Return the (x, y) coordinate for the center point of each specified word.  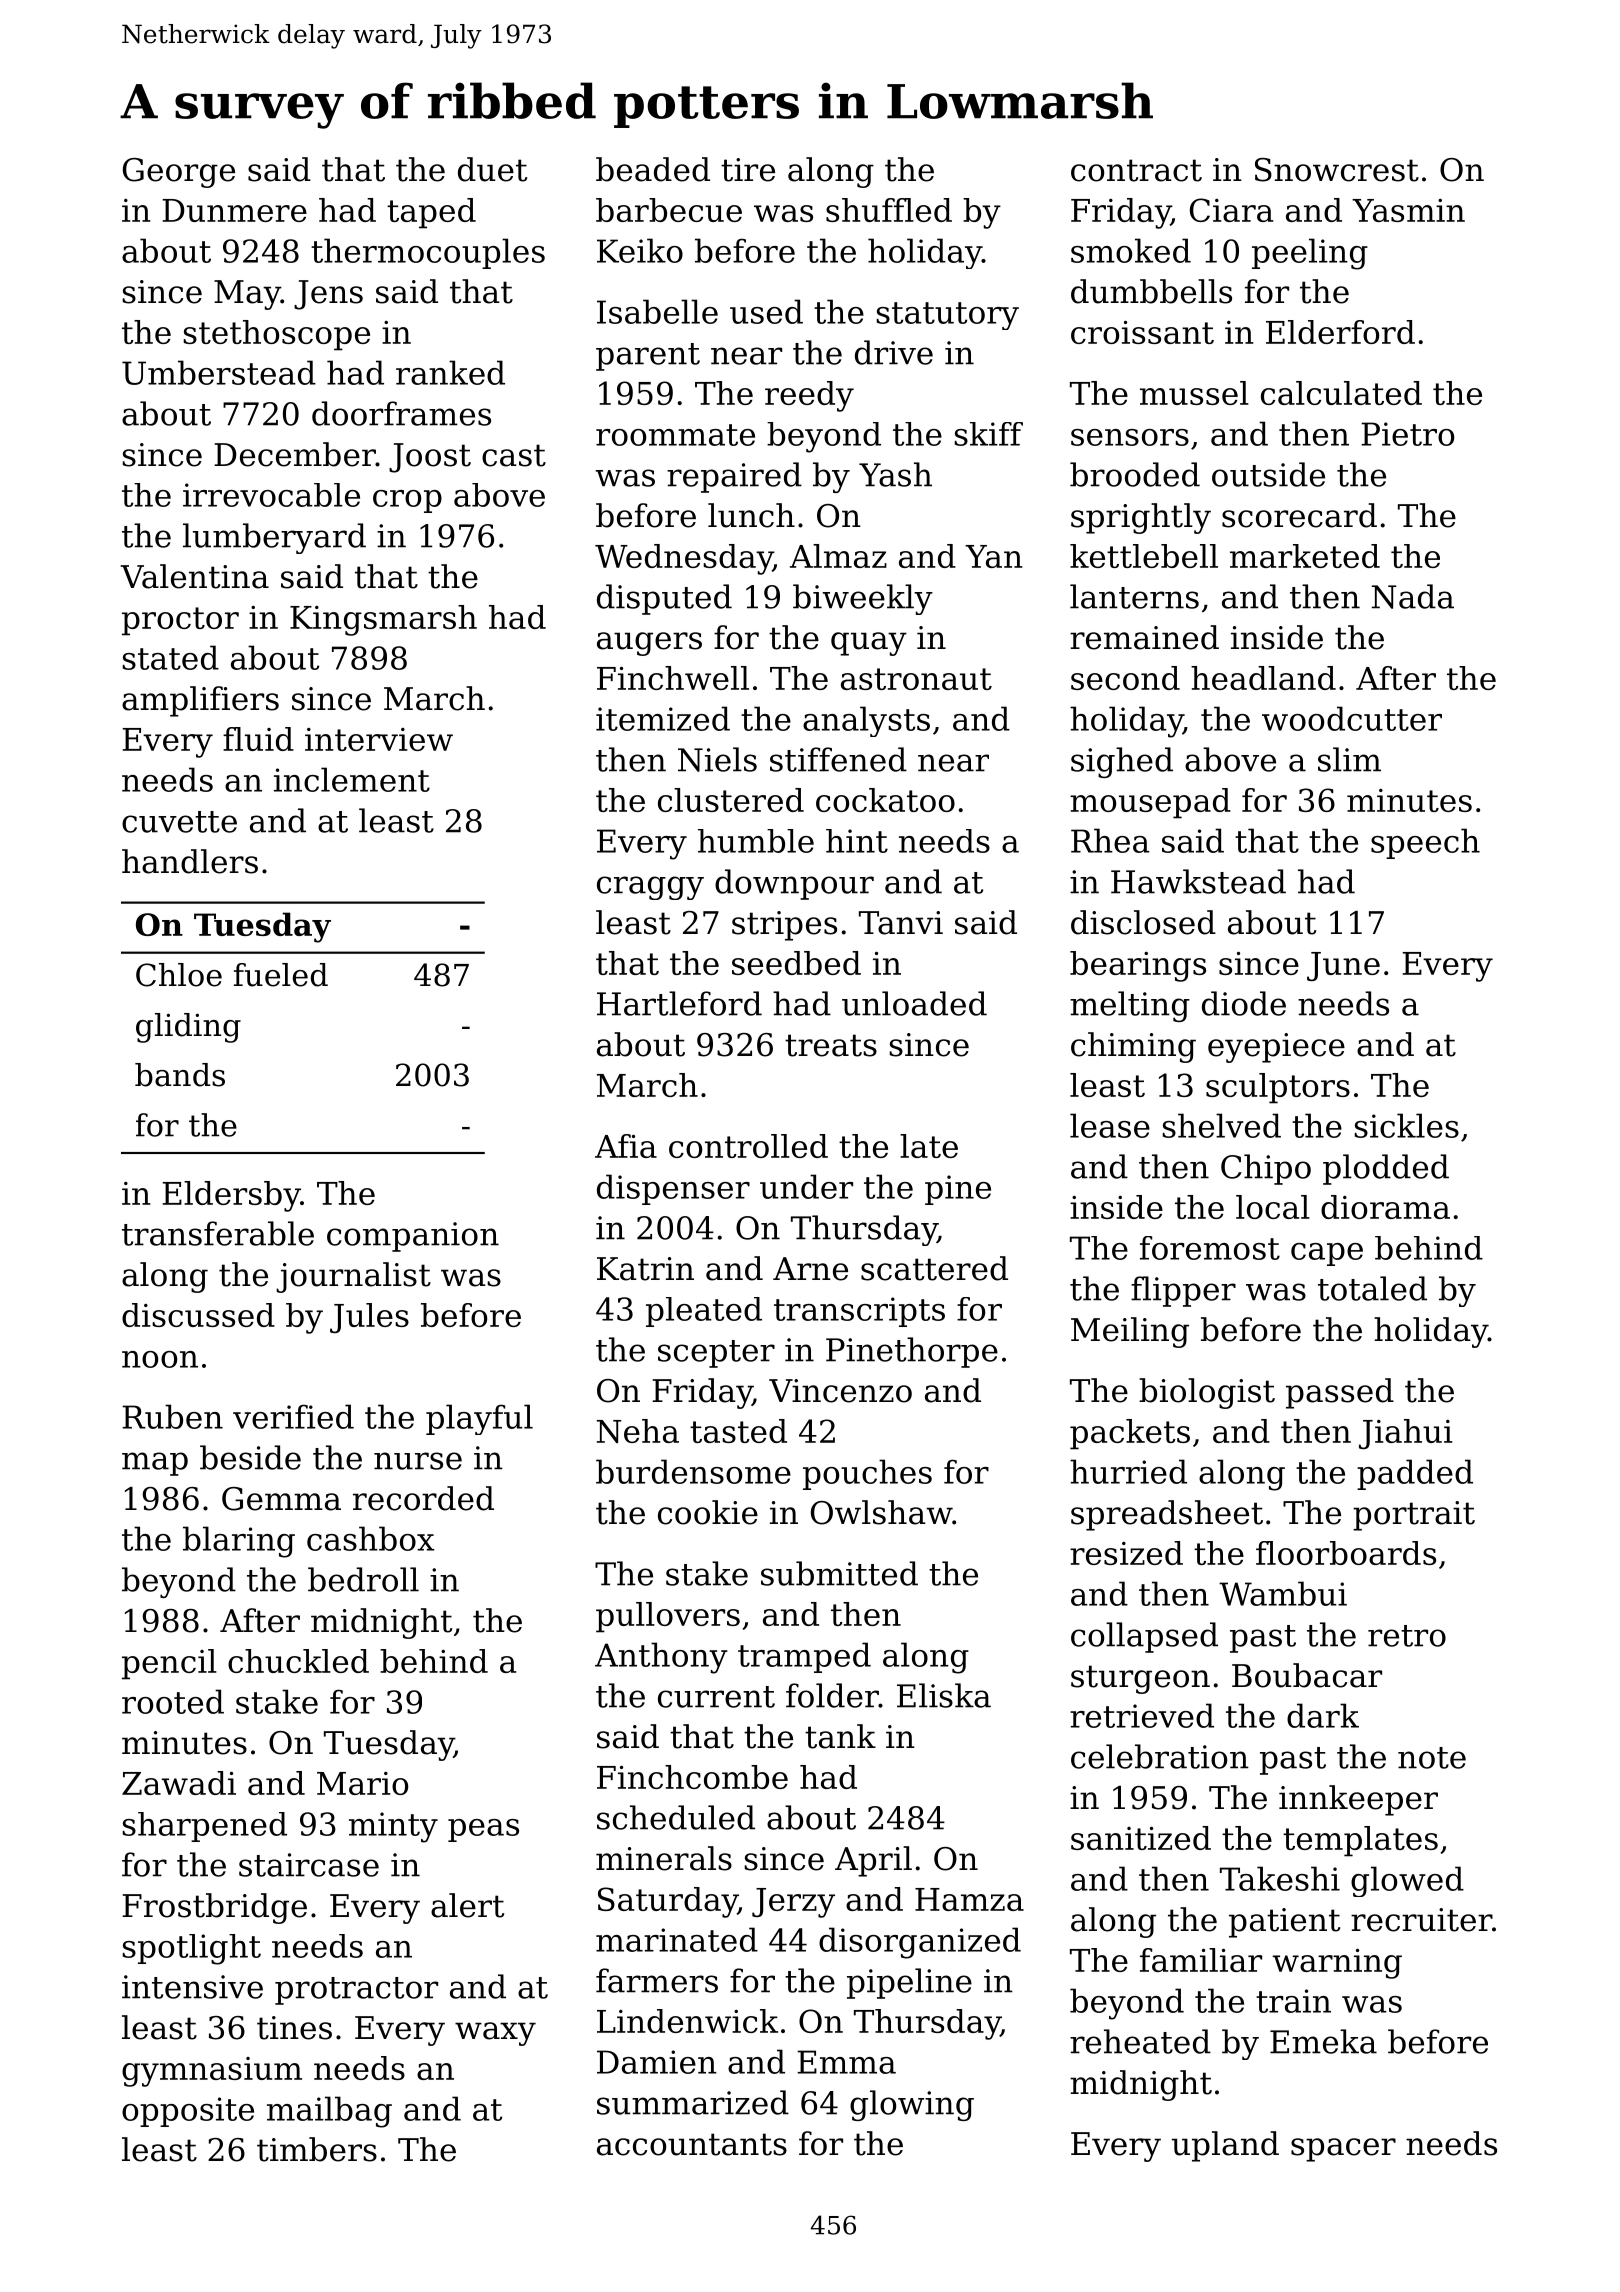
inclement (352, 779)
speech (1425, 843)
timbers (317, 2149)
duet (492, 169)
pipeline (909, 1983)
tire (748, 170)
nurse (418, 1461)
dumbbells (1151, 291)
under (806, 1186)
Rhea (1110, 840)
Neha (638, 1431)
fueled (281, 975)
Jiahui (1406, 1434)
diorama (1385, 1207)
